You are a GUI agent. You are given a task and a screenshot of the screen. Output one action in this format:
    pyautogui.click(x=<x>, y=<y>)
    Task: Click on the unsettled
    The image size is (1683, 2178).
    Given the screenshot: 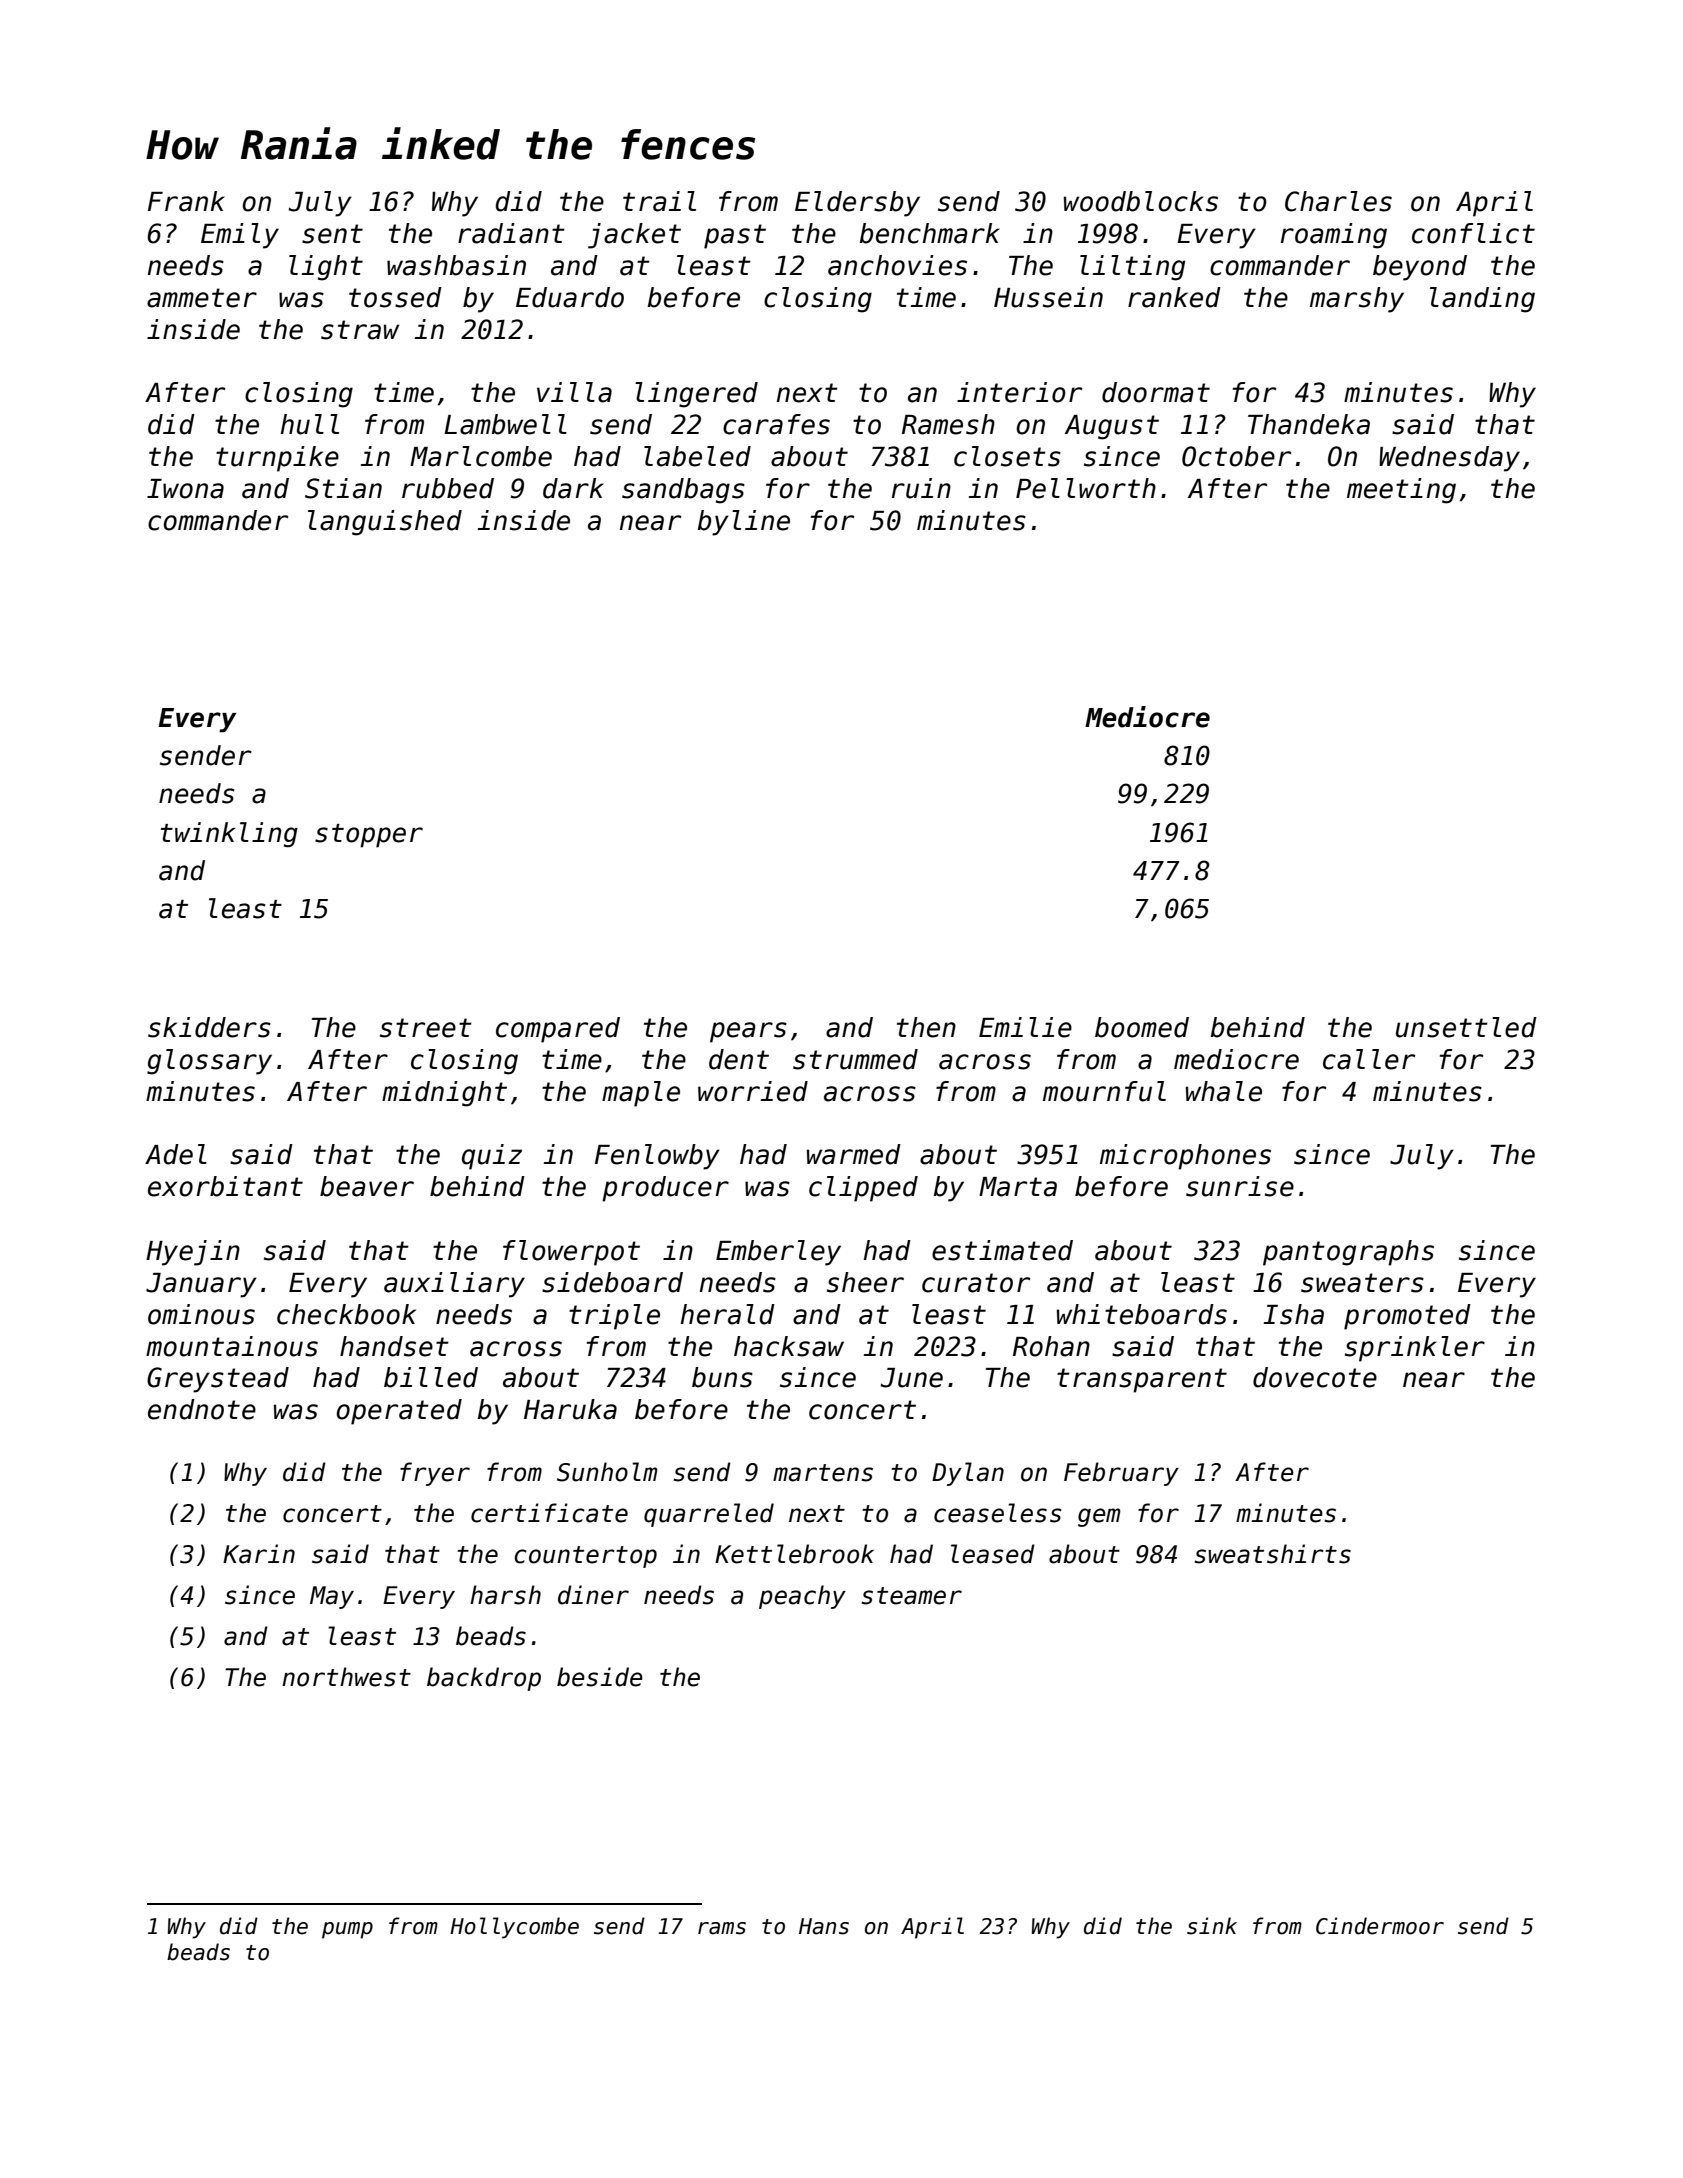 What is the action you would take?
    pyautogui.click(x=1466, y=1027)
